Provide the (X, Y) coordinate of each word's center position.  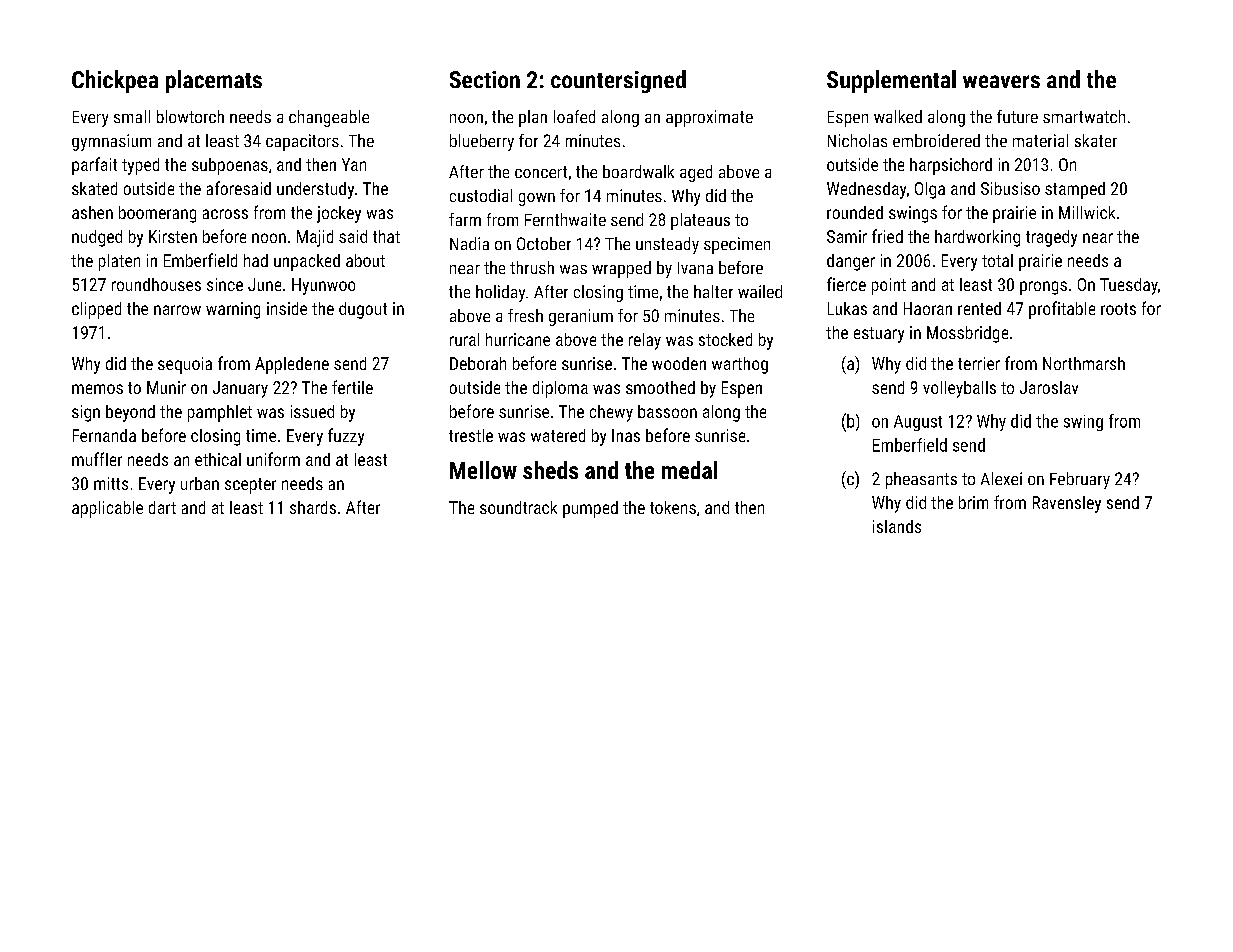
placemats (214, 81)
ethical (218, 459)
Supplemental (891, 81)
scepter (250, 486)
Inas (626, 435)
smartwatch (1084, 116)
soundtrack (518, 507)
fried (887, 236)
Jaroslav (1049, 387)
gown (537, 199)
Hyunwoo (323, 286)
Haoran (928, 308)
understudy (315, 190)
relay (645, 341)
